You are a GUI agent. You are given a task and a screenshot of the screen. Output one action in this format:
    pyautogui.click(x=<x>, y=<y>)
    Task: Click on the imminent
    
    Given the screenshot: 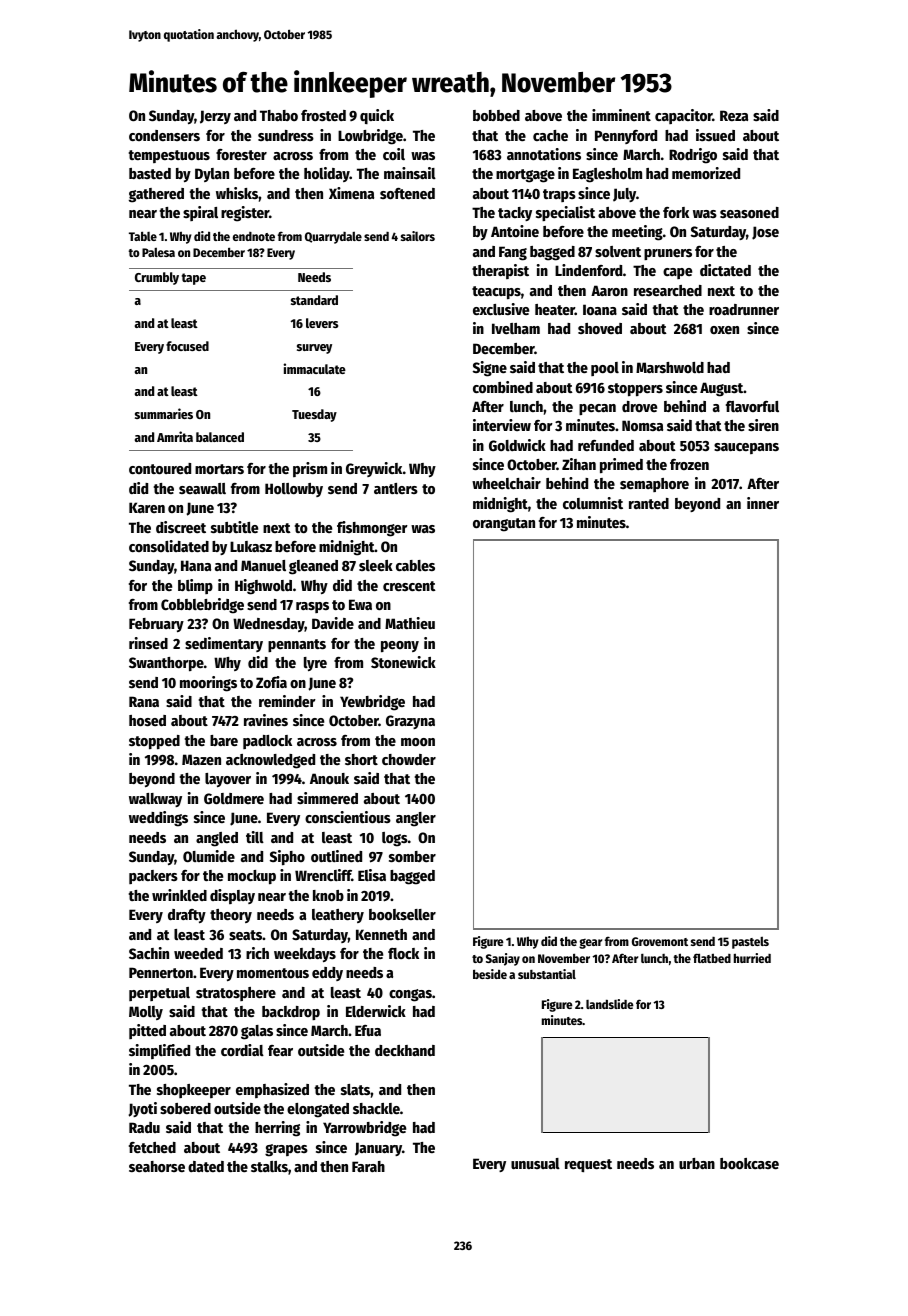 What is the action you would take?
    pyautogui.click(x=621, y=115)
